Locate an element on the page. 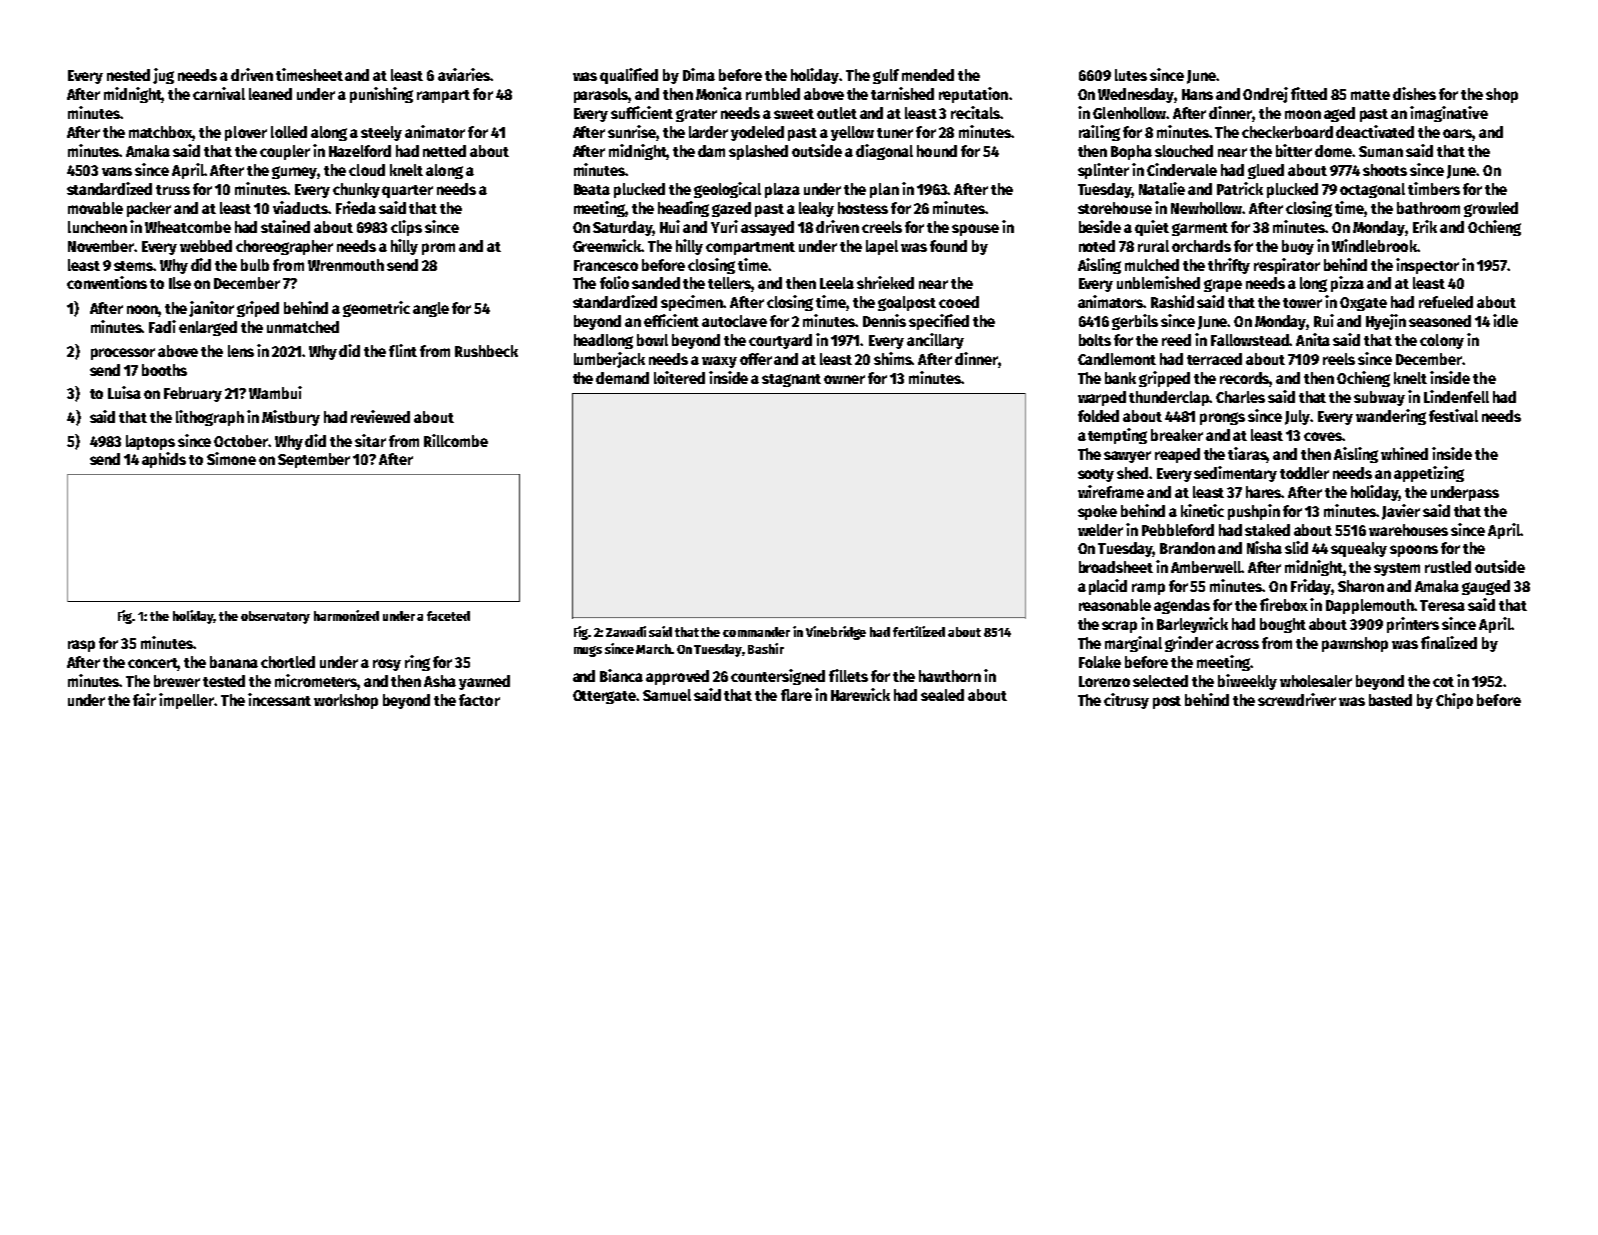 This image has height=1235, width=1598. luncheon is located at coordinates (97, 227).
